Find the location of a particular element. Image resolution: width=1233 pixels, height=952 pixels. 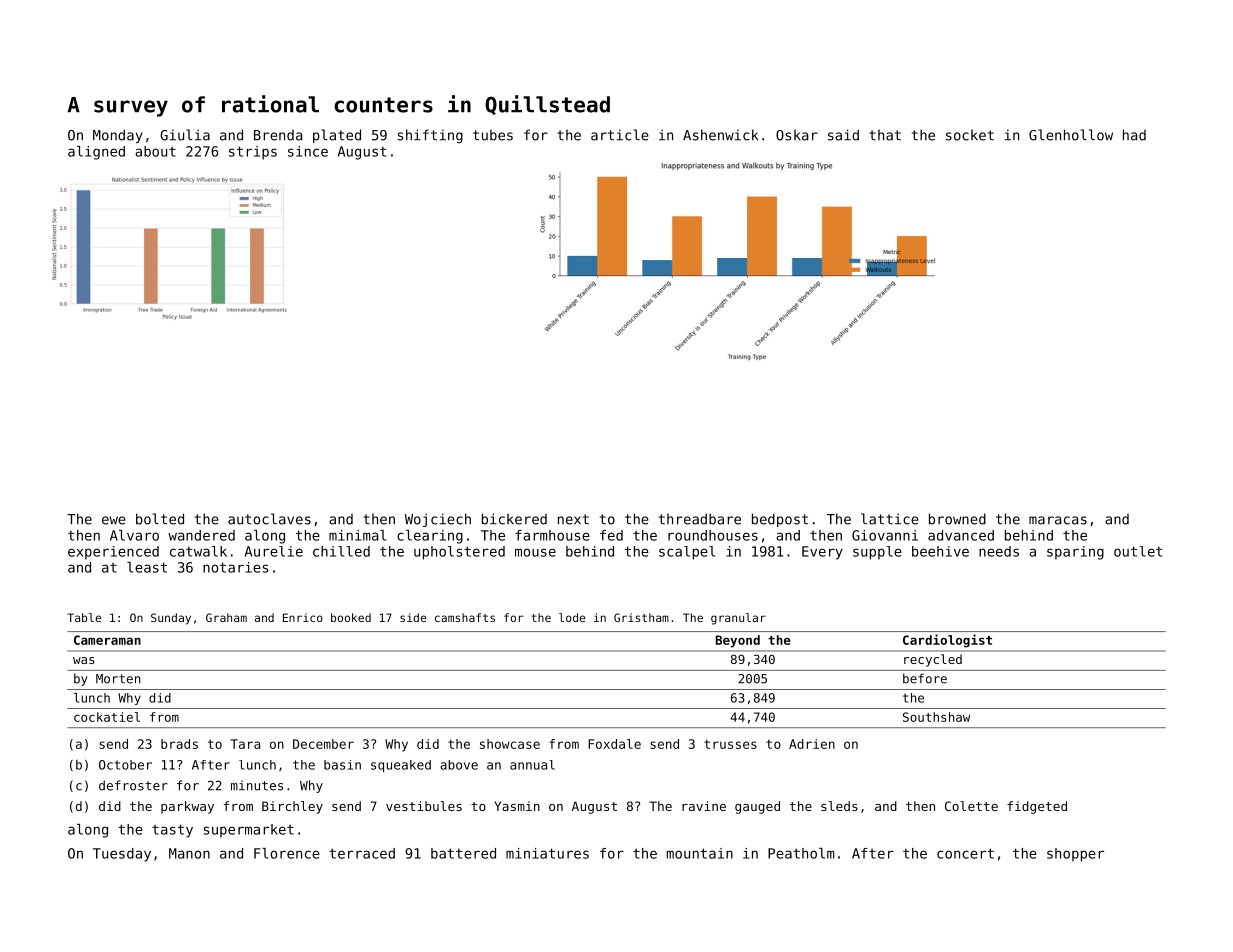

miniatures is located at coordinates (547, 853).
